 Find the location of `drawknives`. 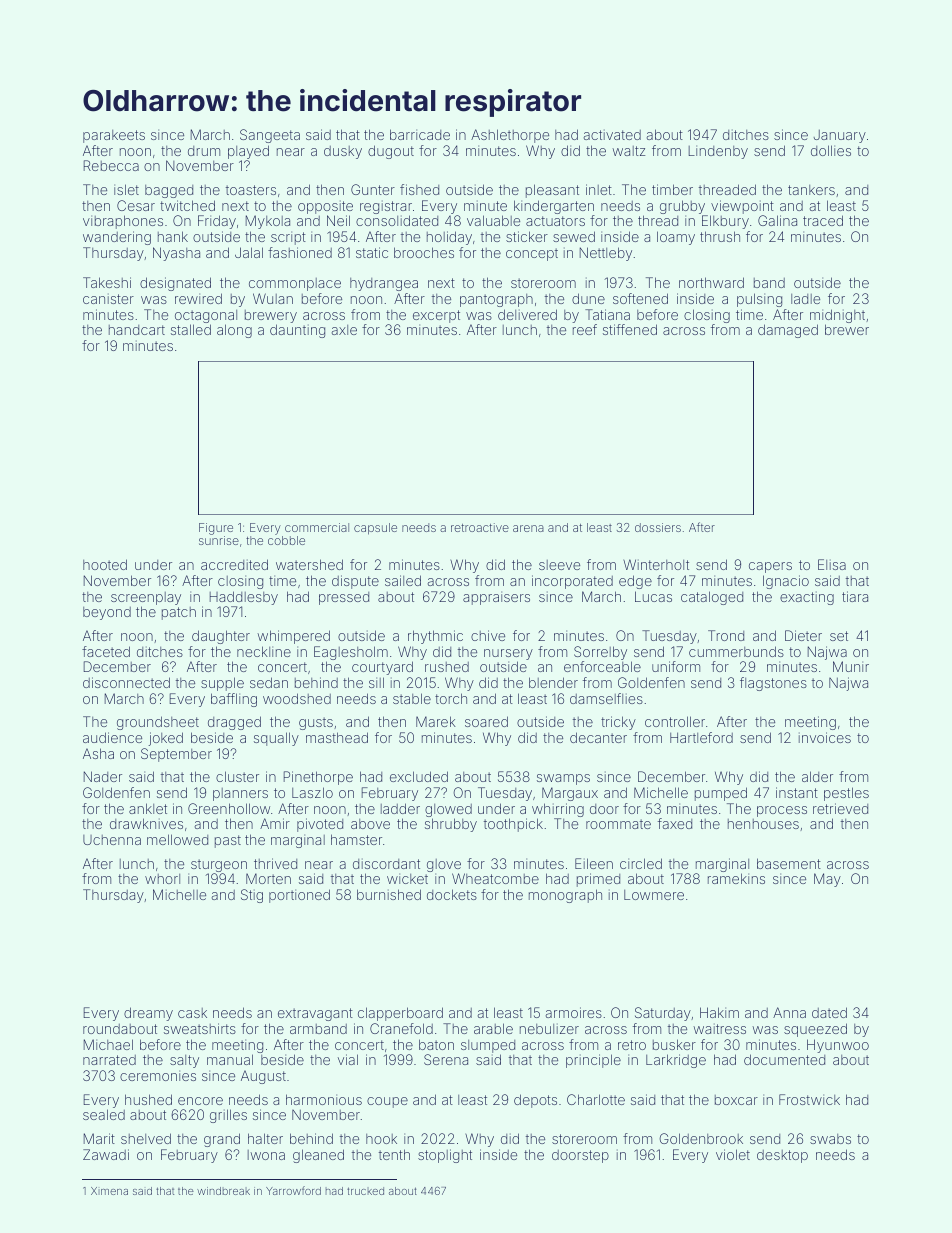

drawknives is located at coordinates (146, 823).
